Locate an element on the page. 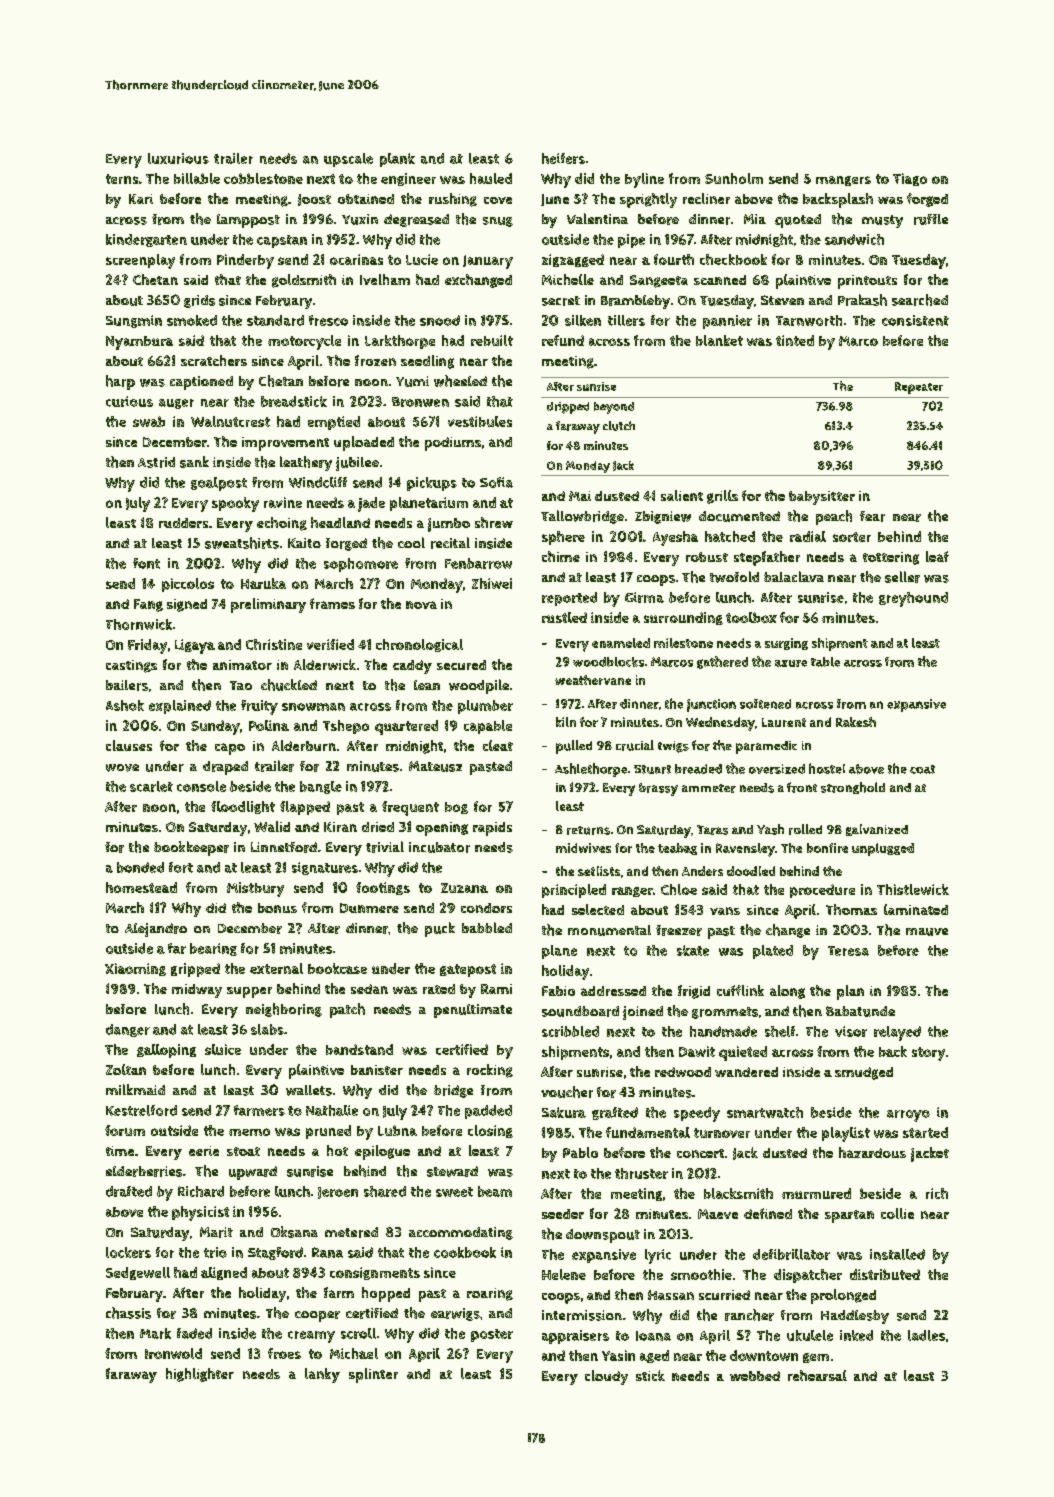  Haruka is located at coordinates (263, 583).
